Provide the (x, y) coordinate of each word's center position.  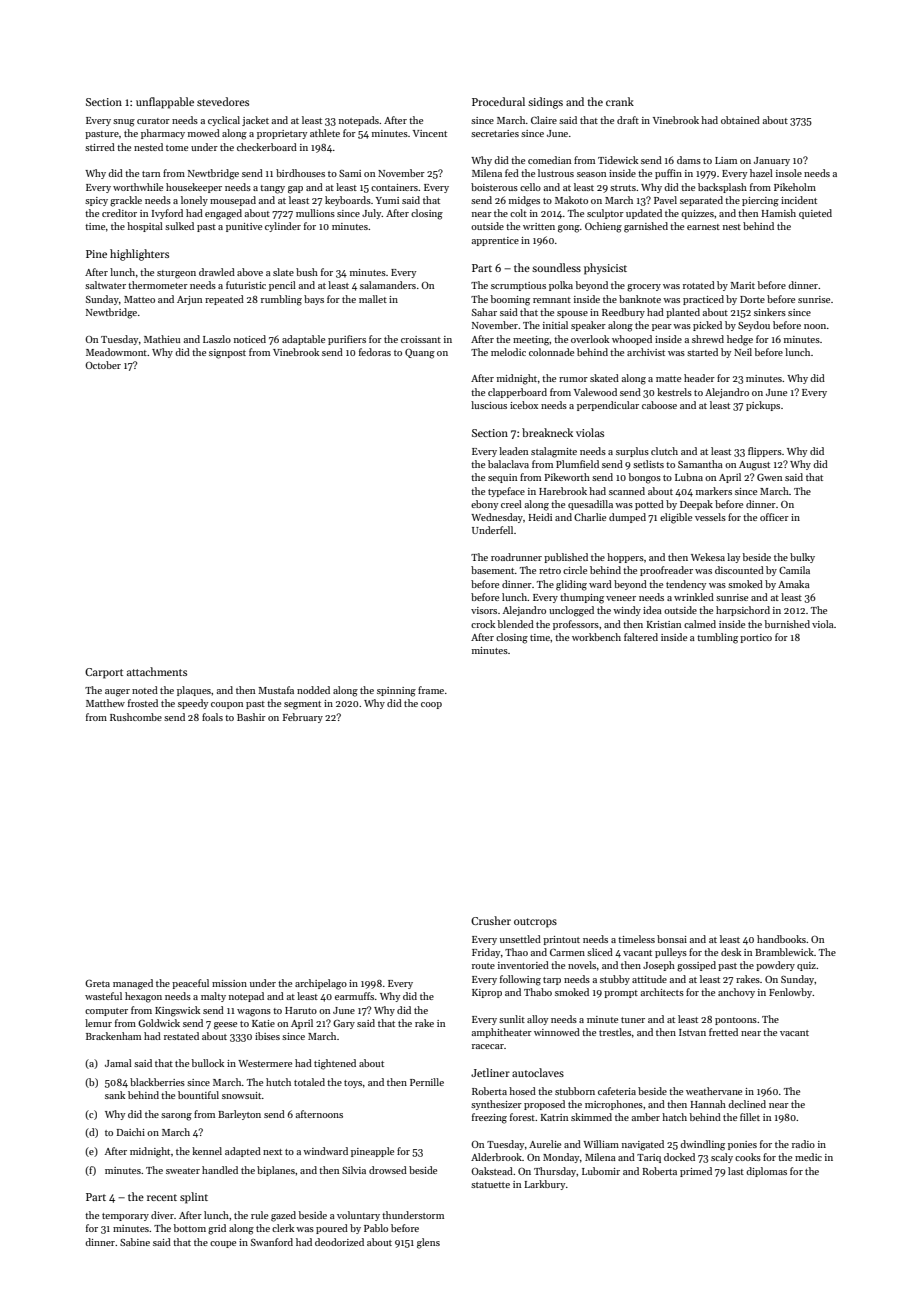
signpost (227, 354)
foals (212, 717)
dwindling (702, 1145)
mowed (204, 133)
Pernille (427, 1082)
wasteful (103, 996)
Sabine (135, 1242)
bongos (645, 478)
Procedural (498, 101)
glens (428, 1243)
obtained (740, 120)
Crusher (491, 920)
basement (493, 570)
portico (756, 638)
